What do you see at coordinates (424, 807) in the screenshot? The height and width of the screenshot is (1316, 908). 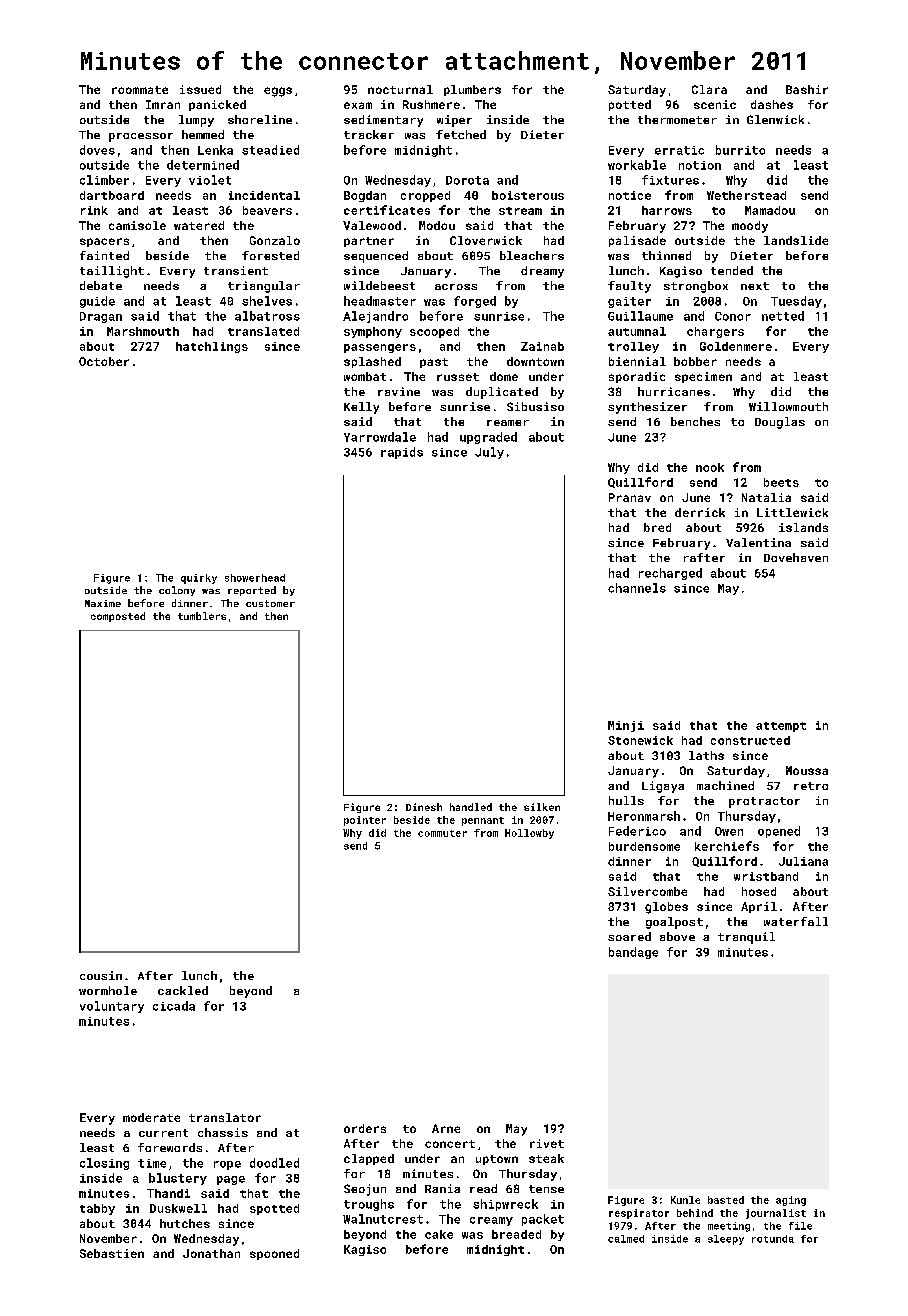 I see `Dinesh` at bounding box center [424, 807].
